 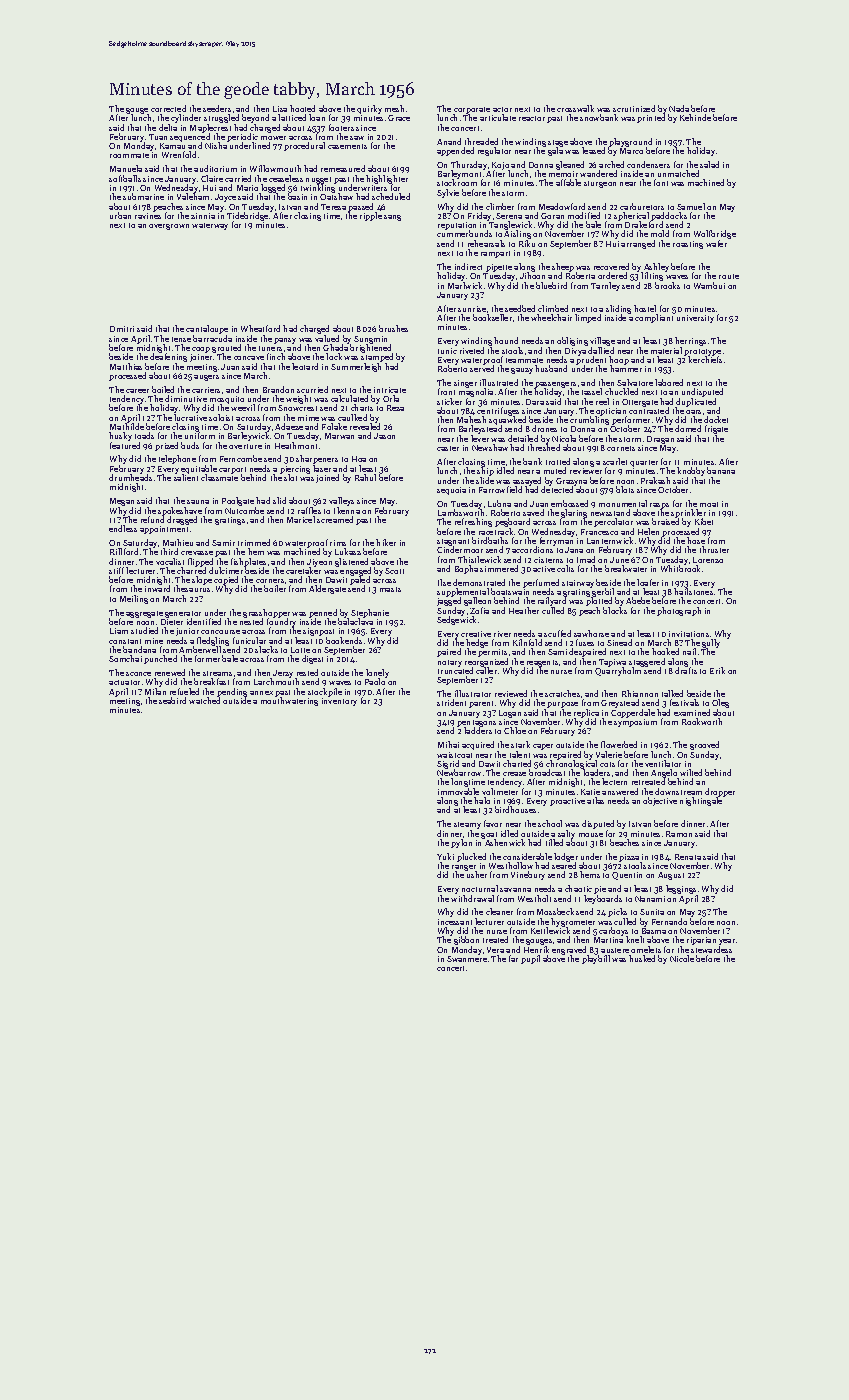 I want to click on engaged, so click(x=355, y=572).
